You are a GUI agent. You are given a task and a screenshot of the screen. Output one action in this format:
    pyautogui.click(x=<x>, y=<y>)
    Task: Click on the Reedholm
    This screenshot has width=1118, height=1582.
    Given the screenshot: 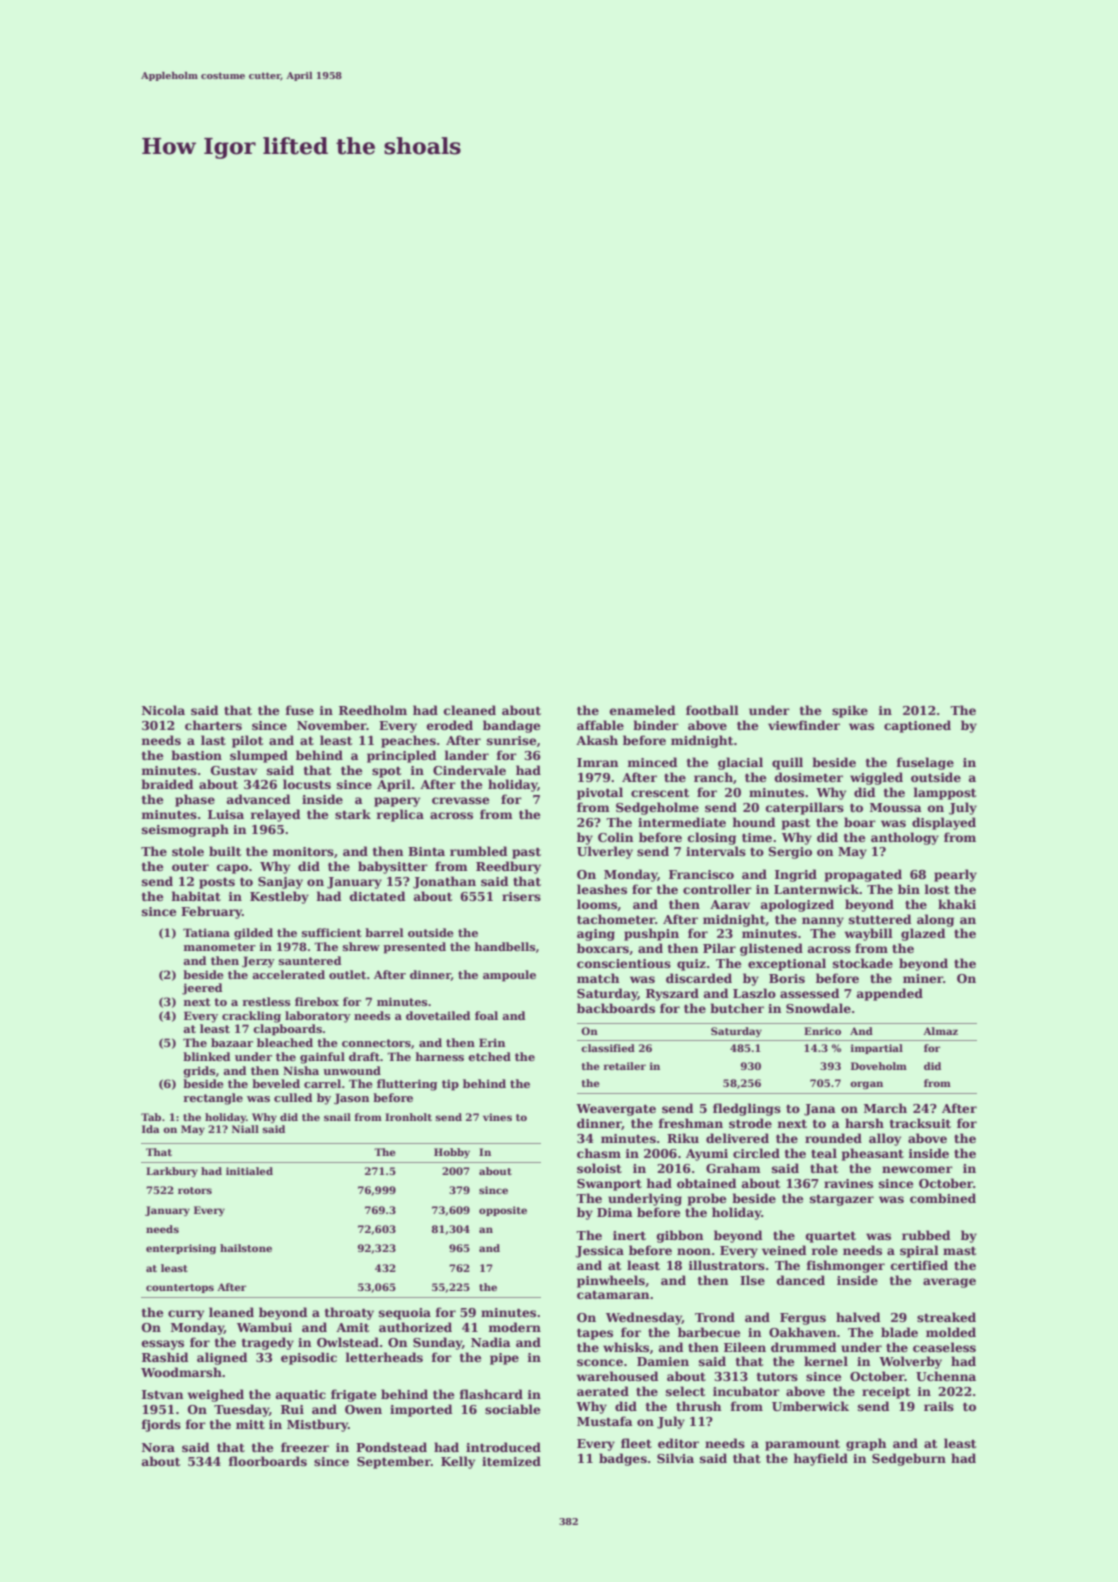 What is the action you would take?
    pyautogui.click(x=373, y=710)
